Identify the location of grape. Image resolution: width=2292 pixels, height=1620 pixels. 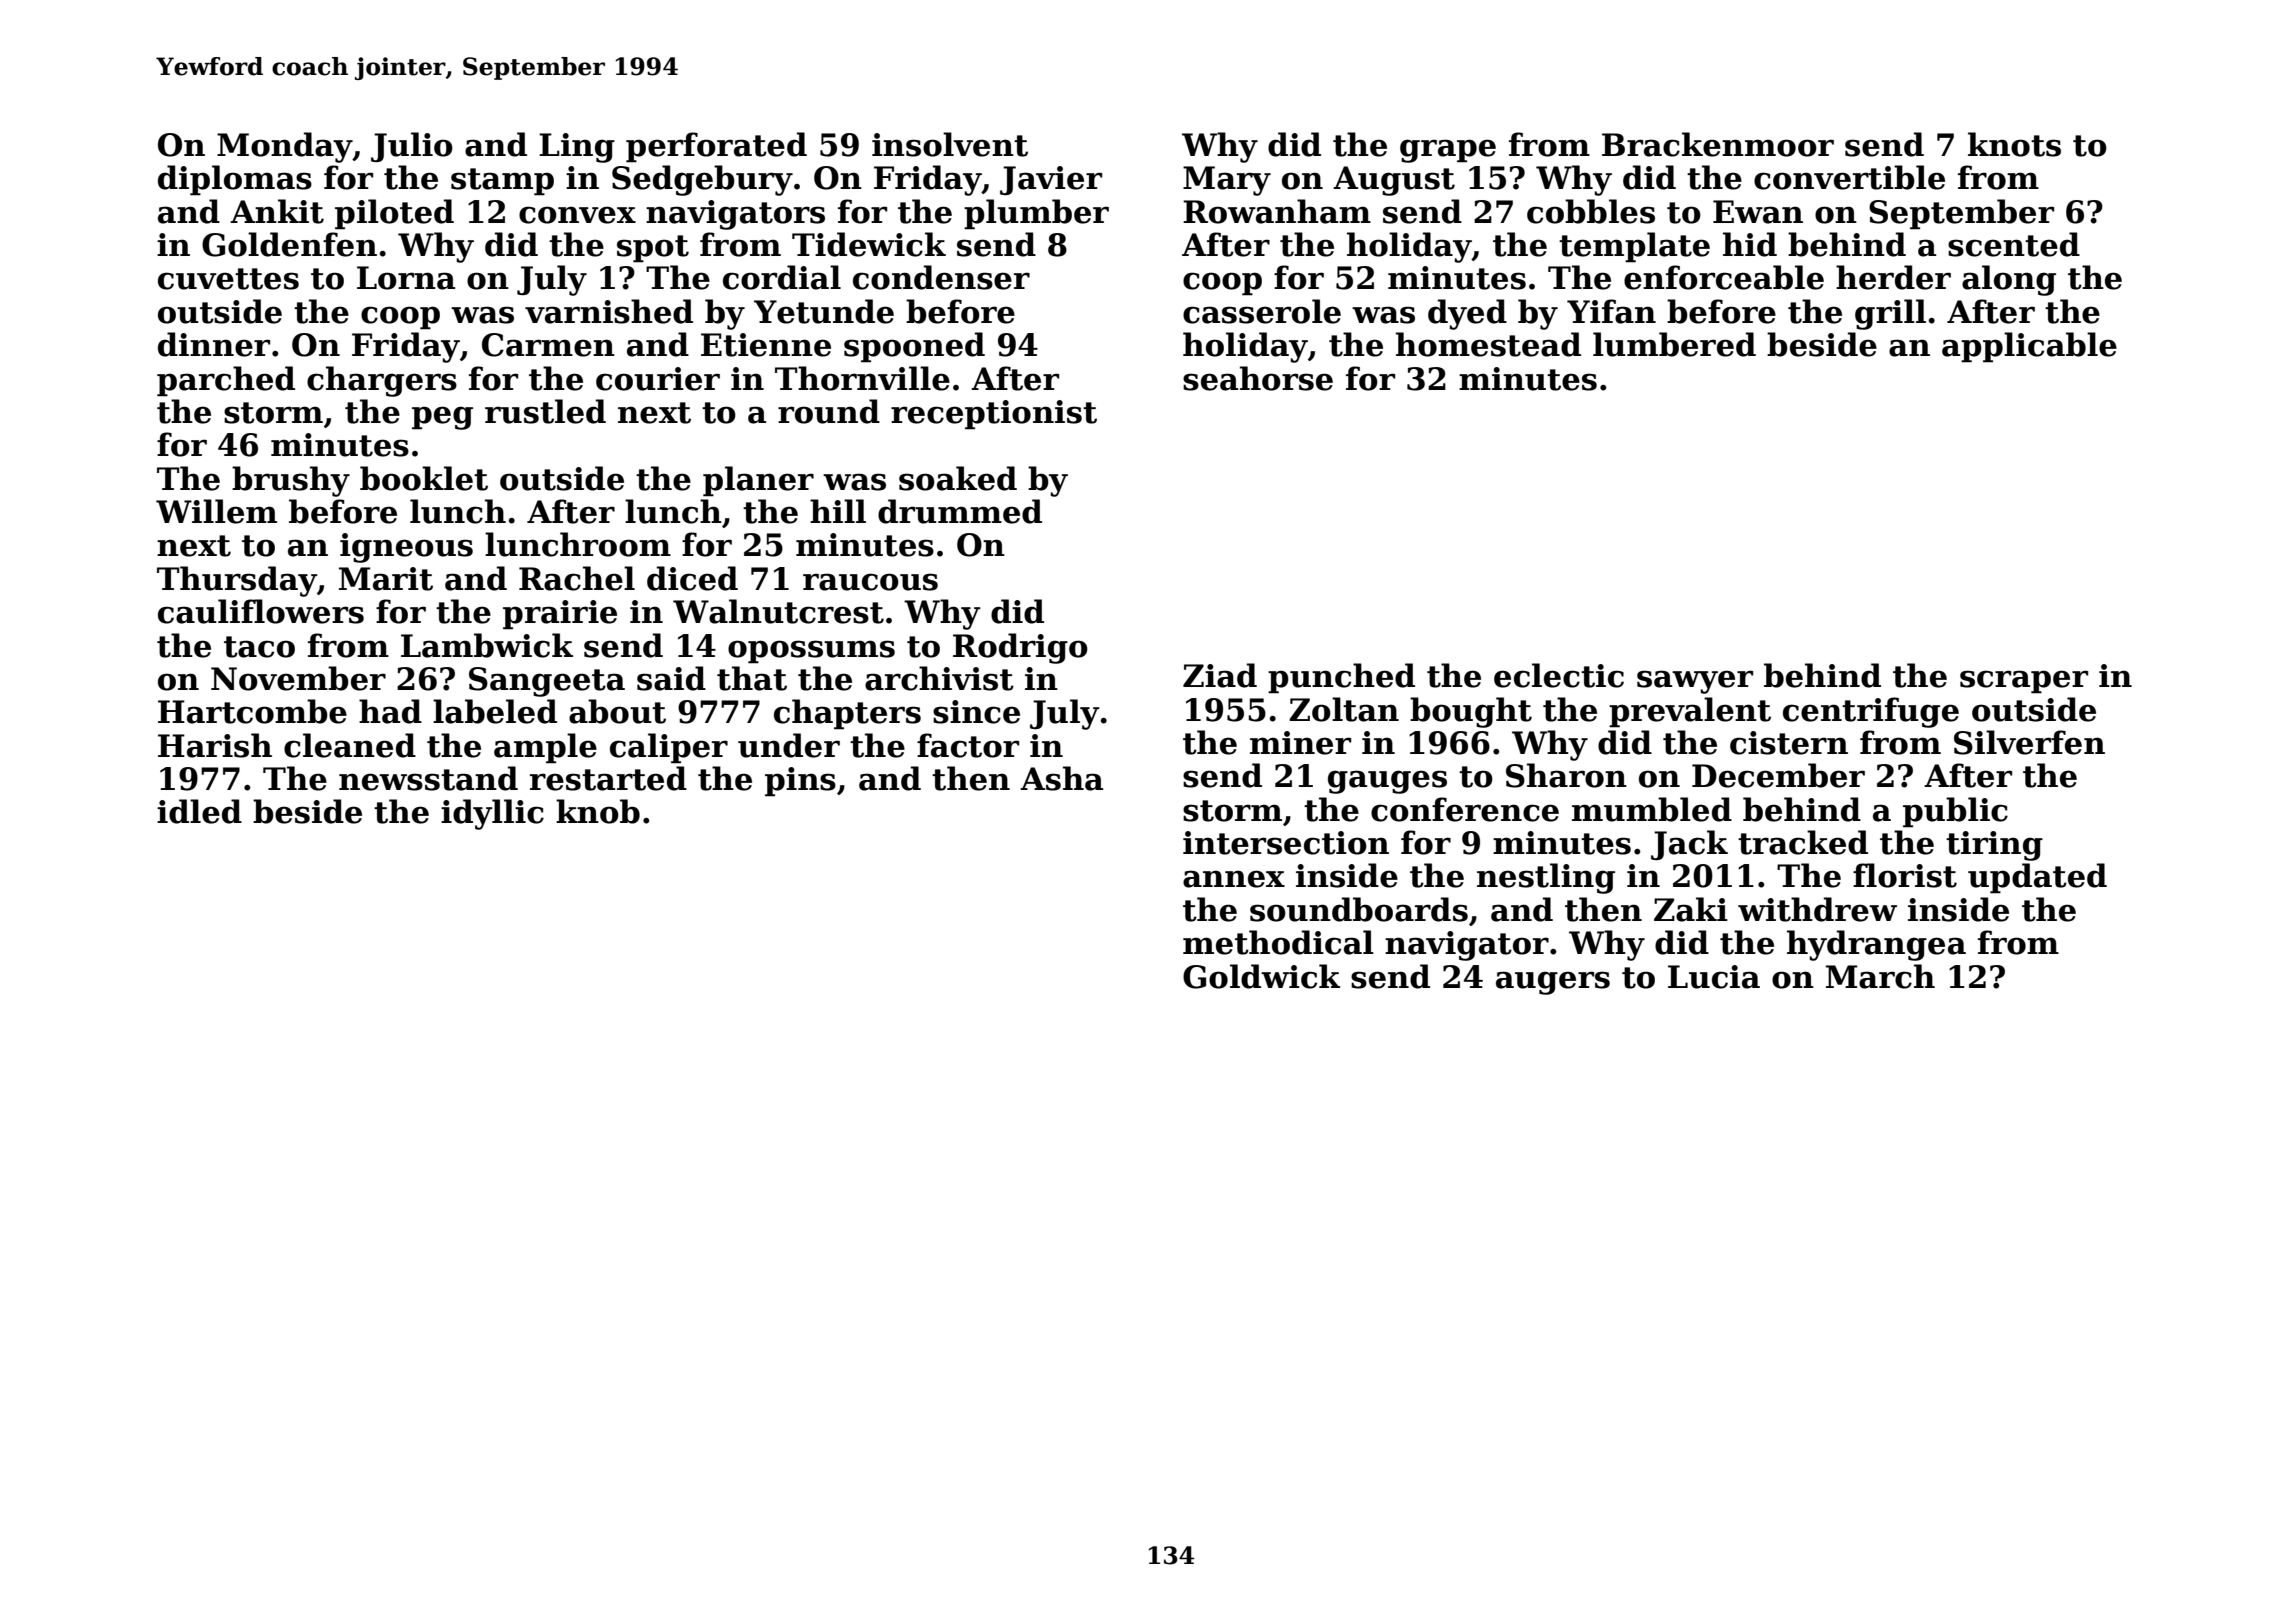
(1448, 151).
